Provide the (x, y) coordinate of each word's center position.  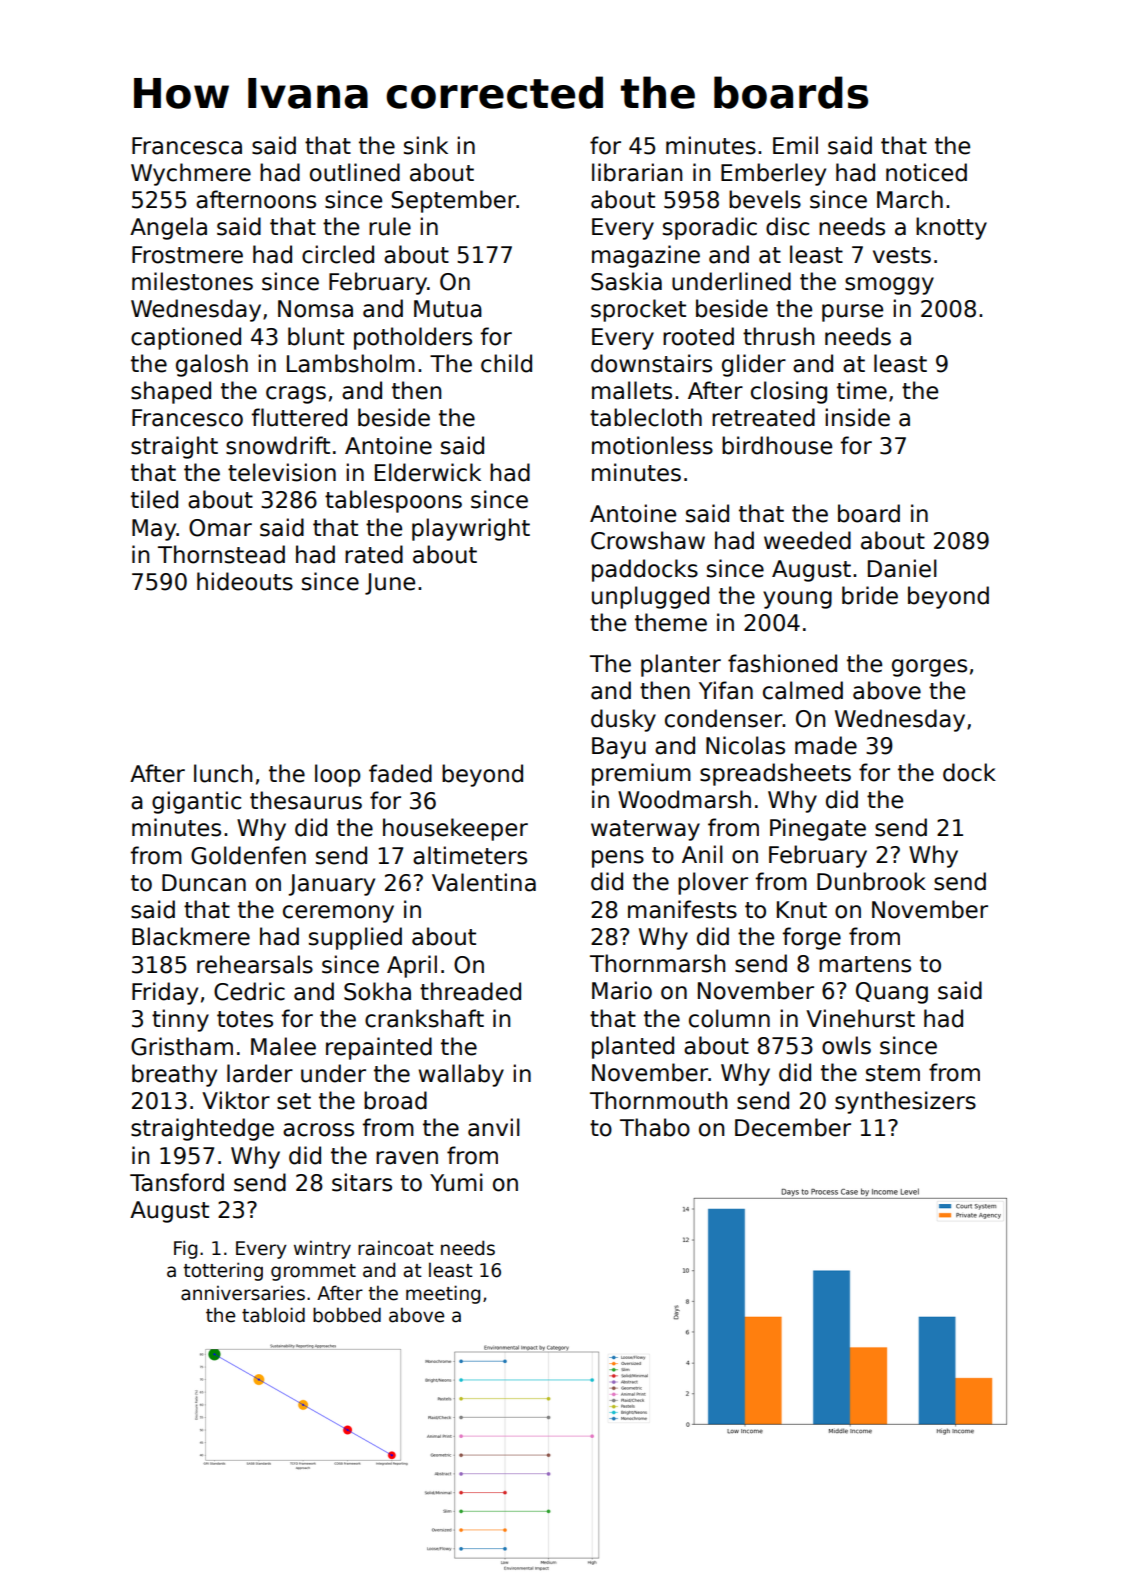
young (797, 600)
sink (426, 145)
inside (857, 417)
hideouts (245, 581)
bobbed (347, 1315)
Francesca (187, 146)
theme (671, 622)
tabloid (273, 1315)
